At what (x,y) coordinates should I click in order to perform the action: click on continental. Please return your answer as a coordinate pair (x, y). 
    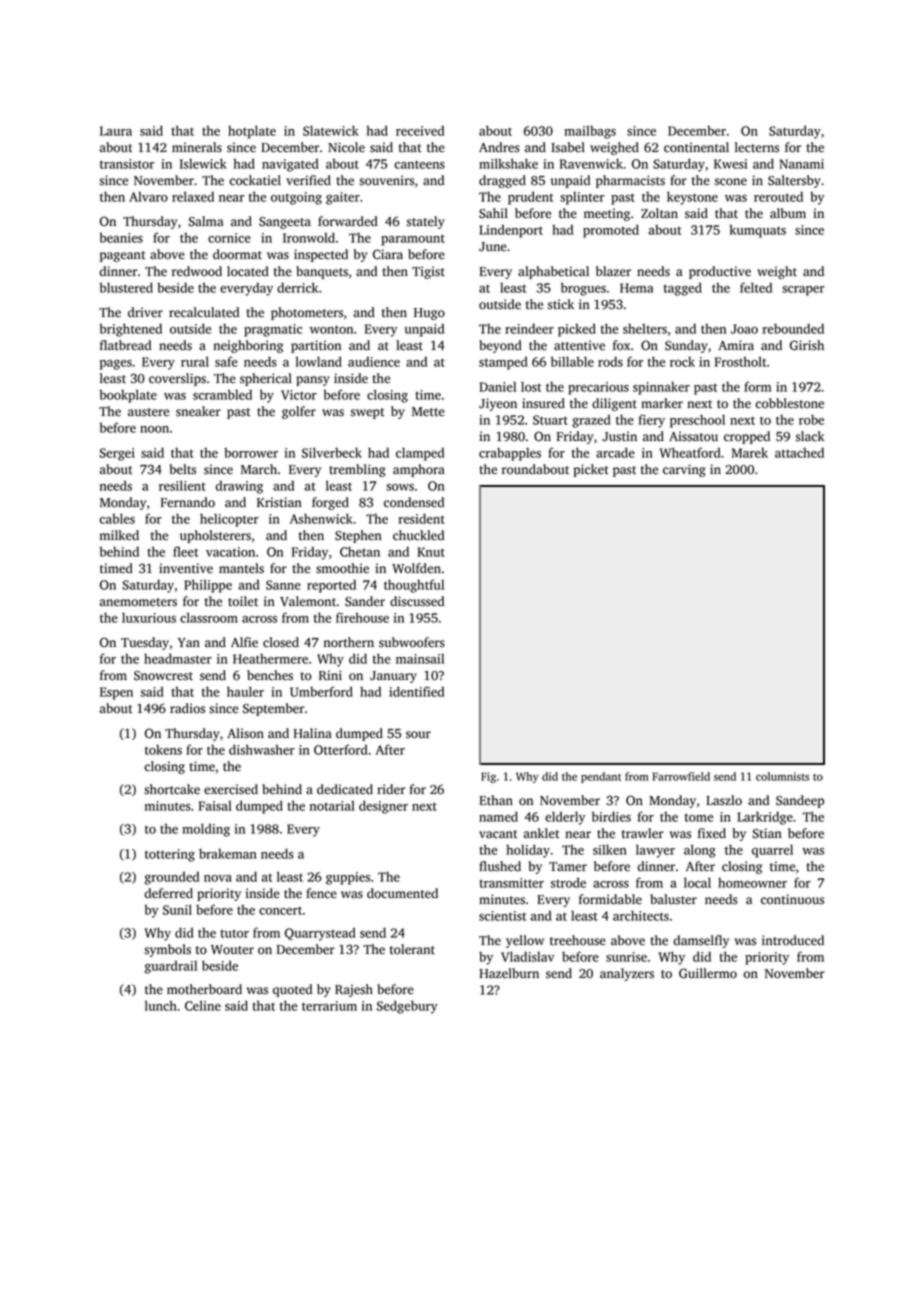
    Looking at the image, I should click on (696, 147).
